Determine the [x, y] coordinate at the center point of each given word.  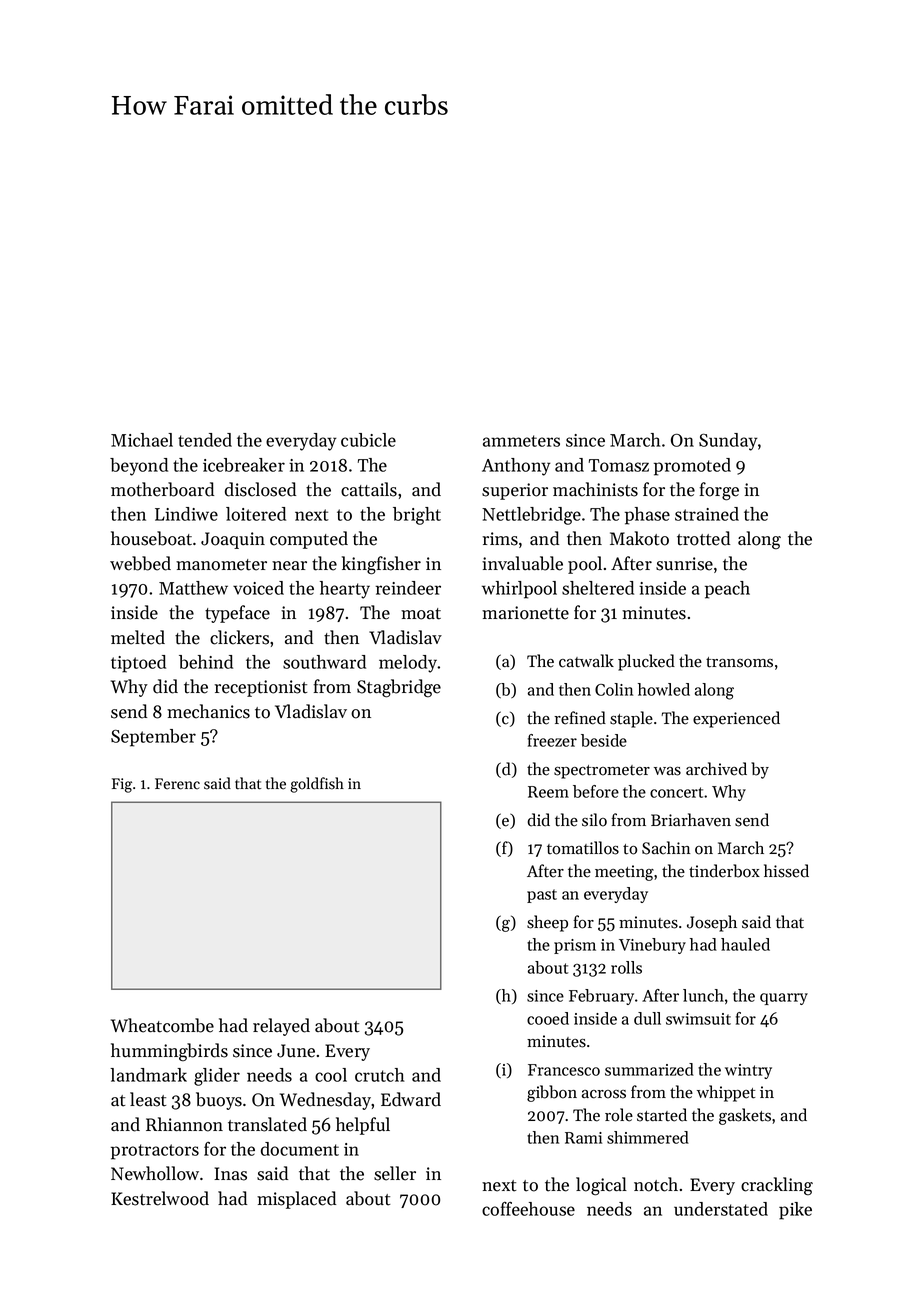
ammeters [521, 441]
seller [395, 1173]
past [542, 896]
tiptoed [138, 664]
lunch [703, 995]
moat [421, 614]
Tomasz [619, 465]
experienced [736, 719]
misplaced [296, 1200]
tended [205, 440]
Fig [122, 785]
